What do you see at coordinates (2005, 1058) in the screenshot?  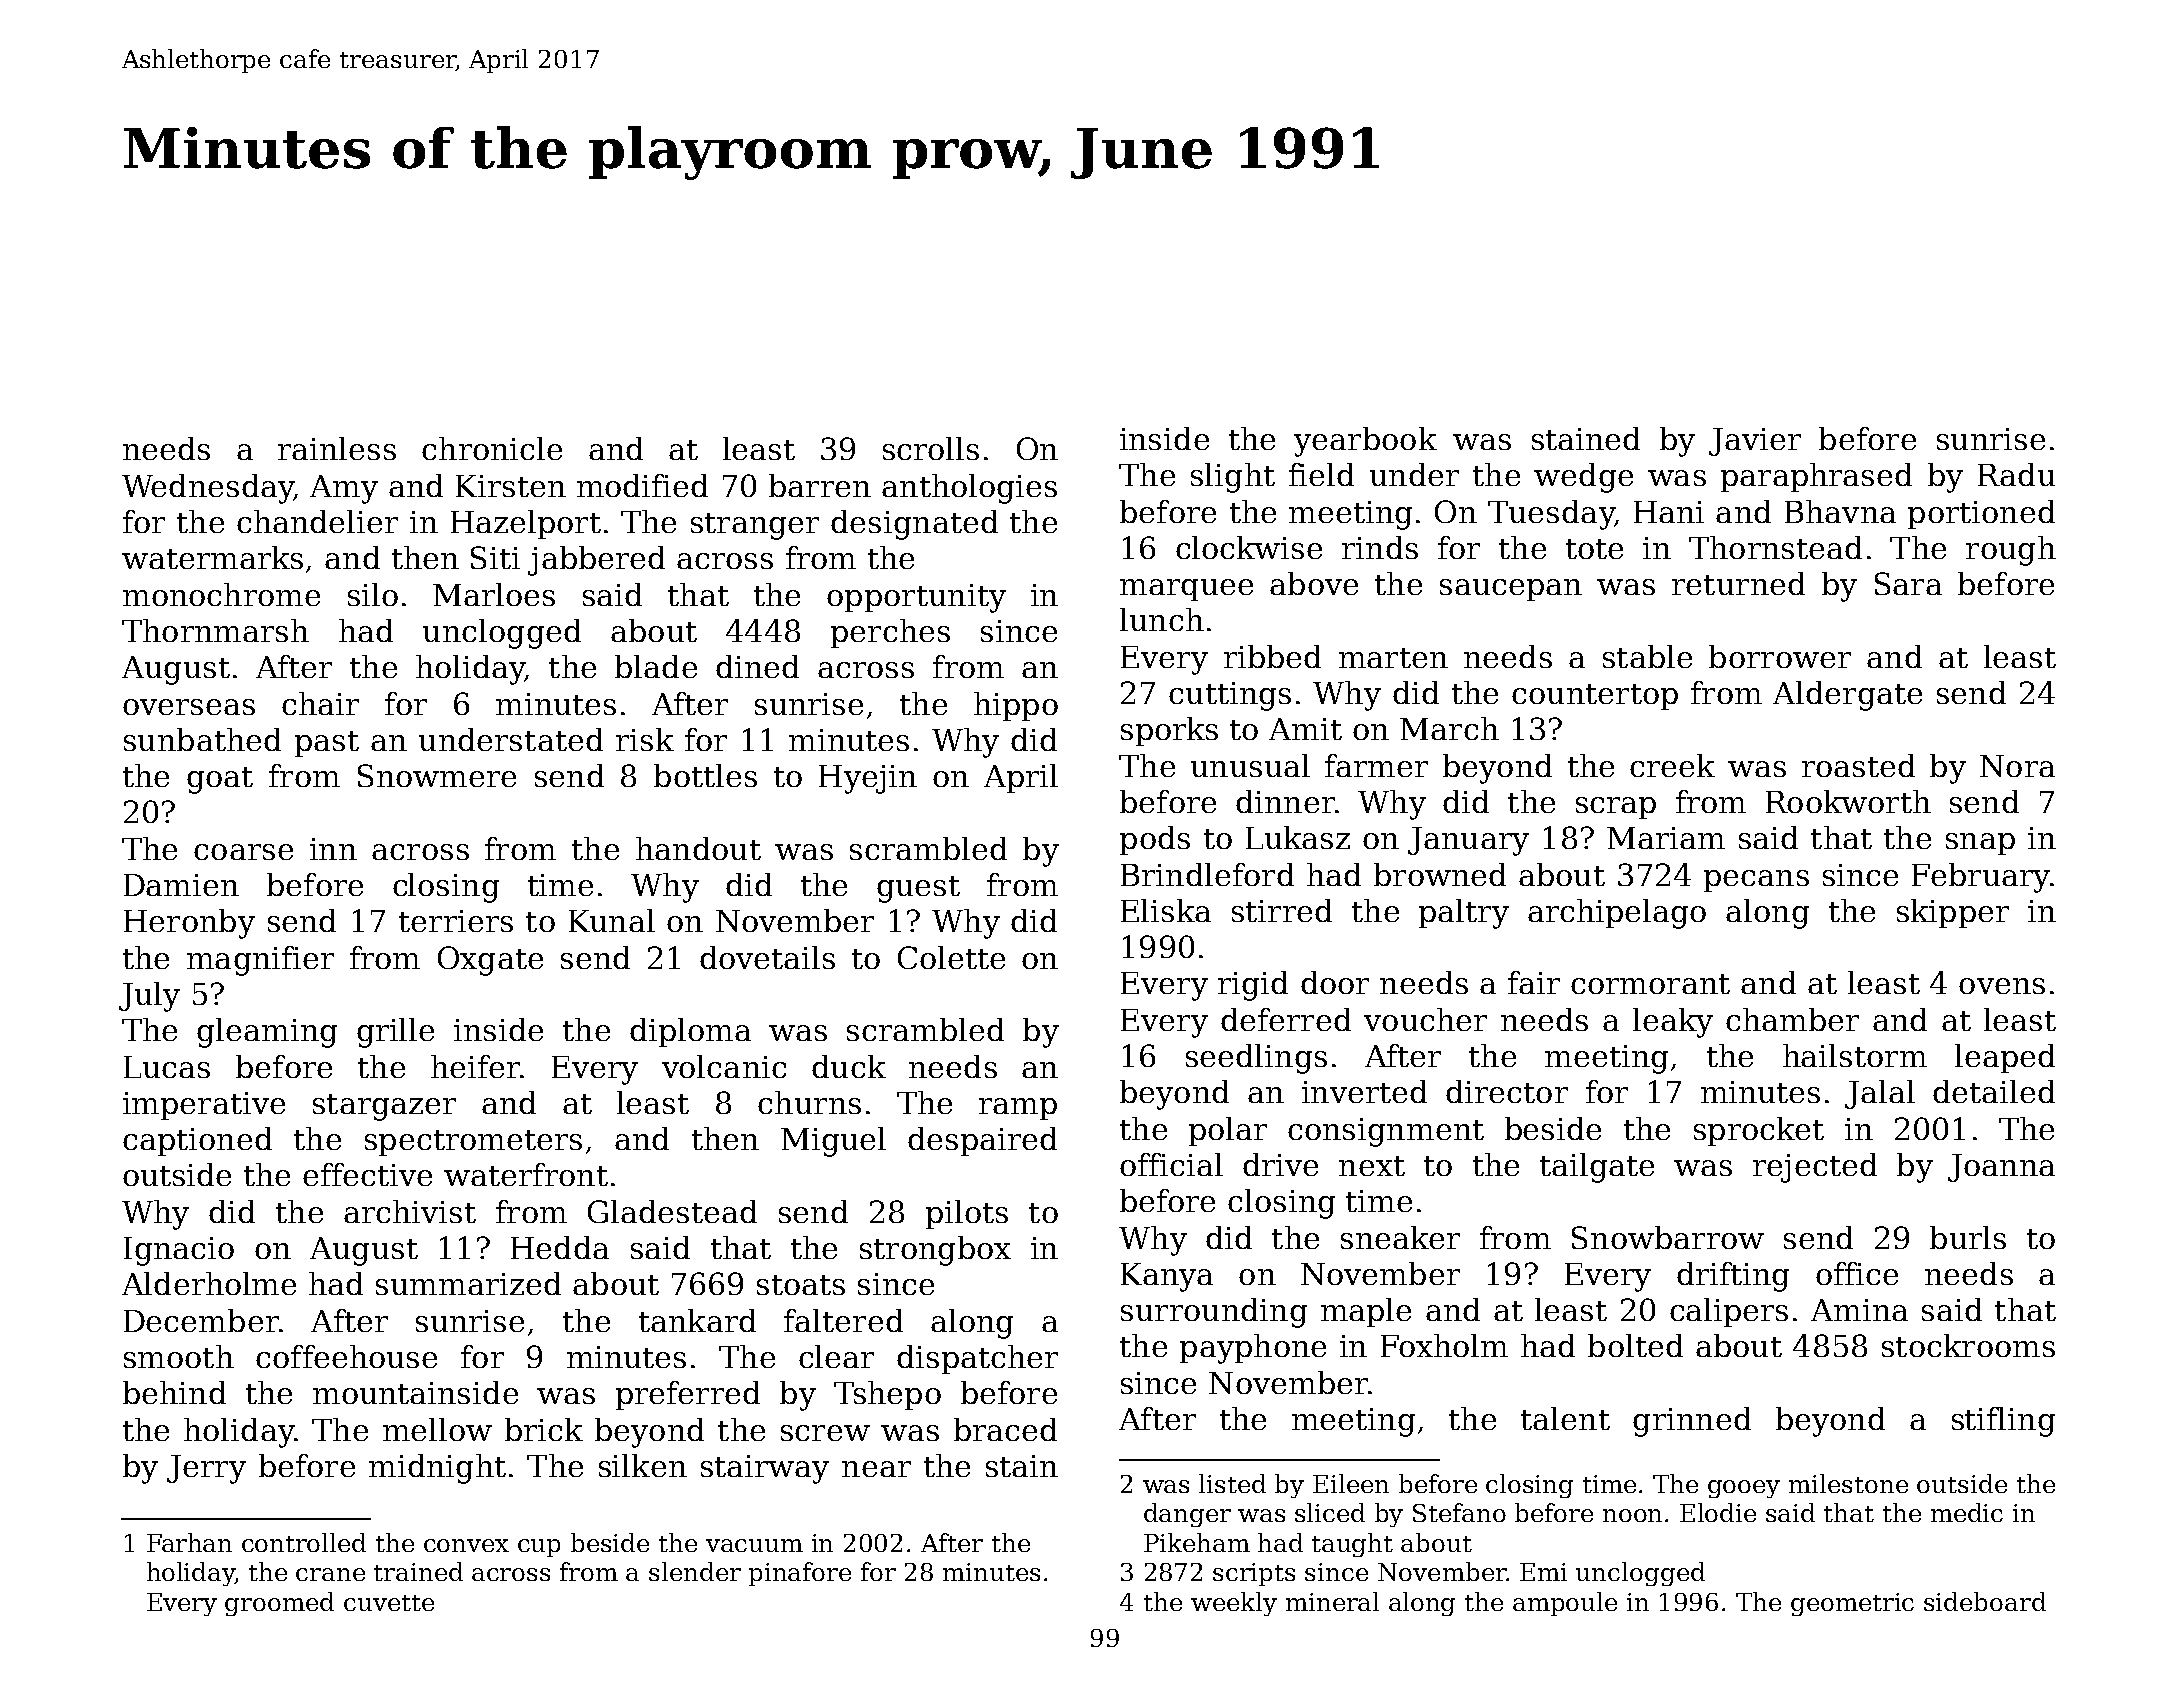 I see `leaped` at bounding box center [2005, 1058].
